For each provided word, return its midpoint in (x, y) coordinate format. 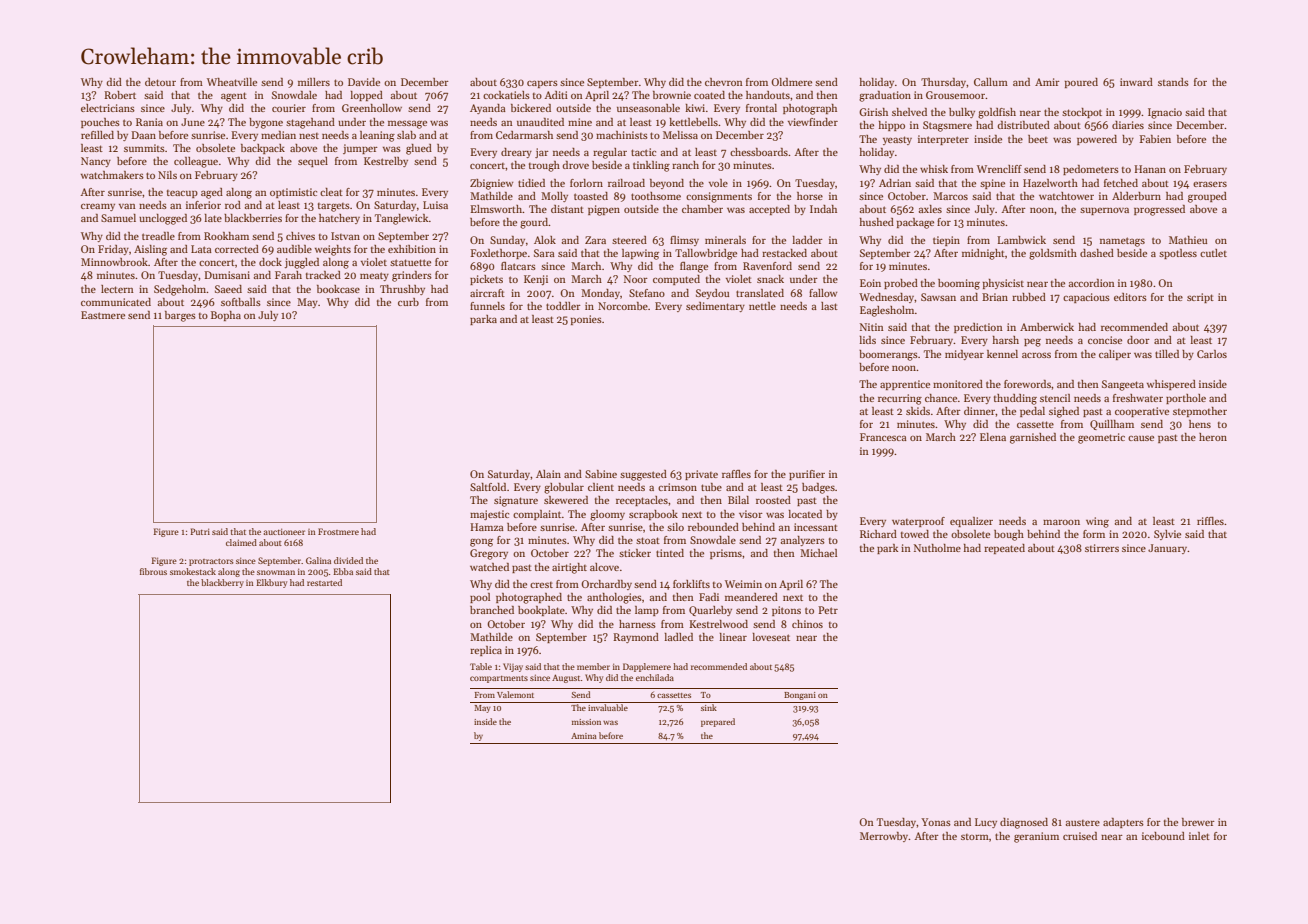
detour (160, 82)
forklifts (691, 584)
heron (1213, 437)
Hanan (1150, 169)
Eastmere (103, 315)
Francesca (883, 437)
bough (1009, 535)
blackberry (222, 583)
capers (542, 84)
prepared (718, 722)
